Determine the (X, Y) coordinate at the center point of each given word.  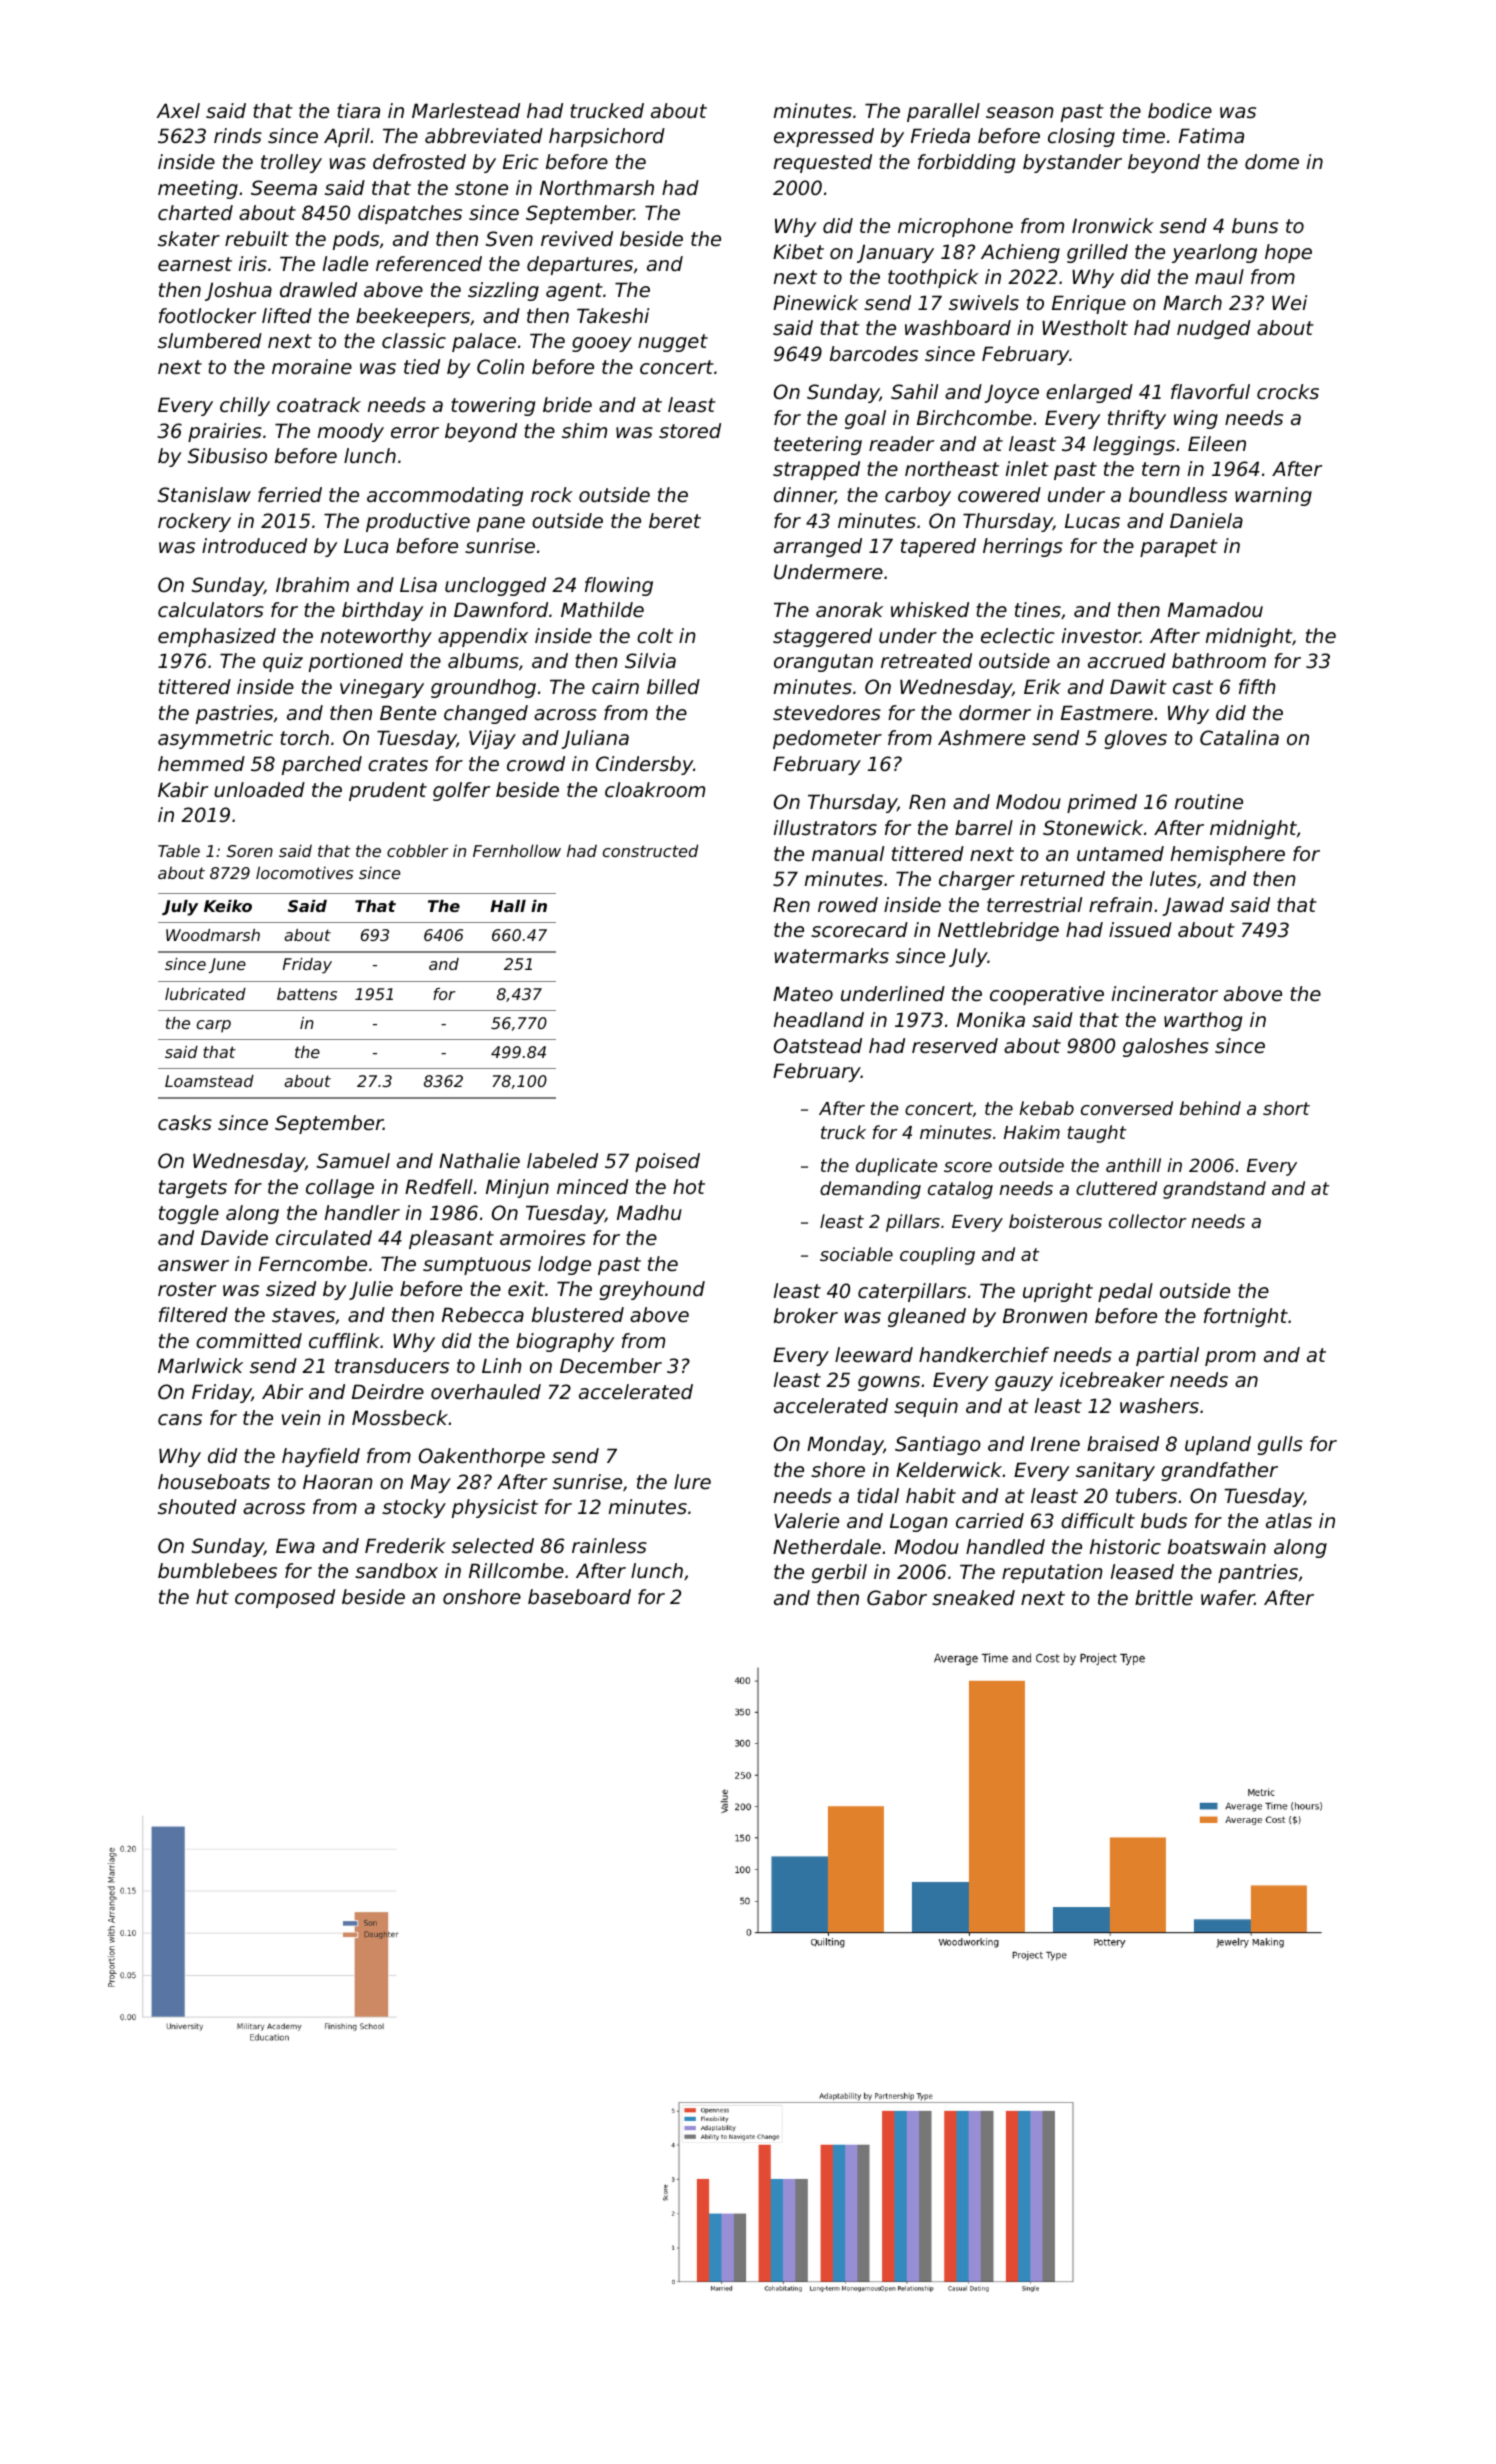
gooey (602, 344)
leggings (1134, 445)
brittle (1164, 1598)
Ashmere (981, 738)
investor (1101, 636)
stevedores (827, 713)
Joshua (238, 291)
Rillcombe (516, 1571)
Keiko (228, 906)
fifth (1257, 686)
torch (304, 738)
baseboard (579, 1597)
